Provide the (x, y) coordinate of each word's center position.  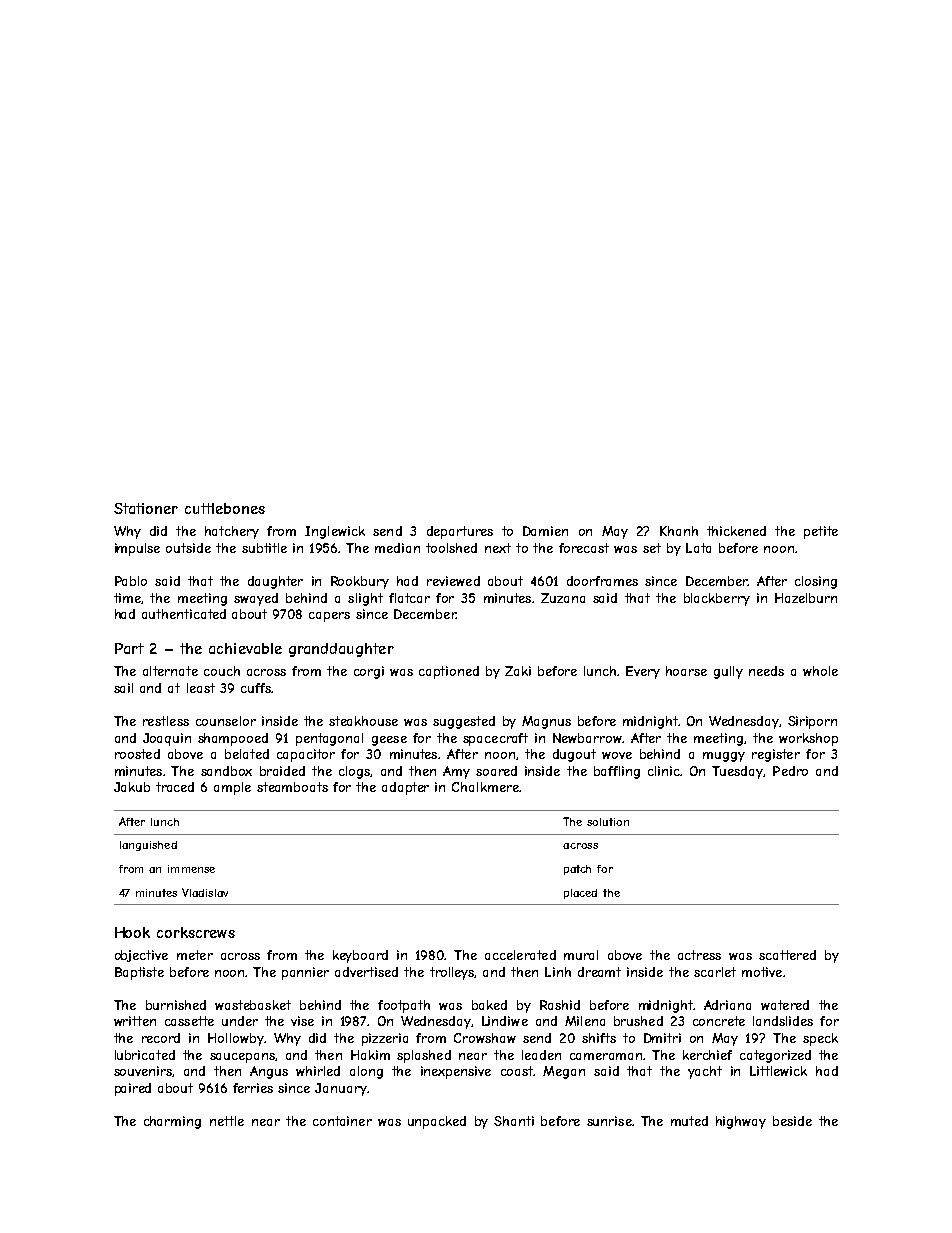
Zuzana (563, 598)
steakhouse (363, 721)
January (341, 1089)
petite (821, 532)
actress (699, 955)
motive (762, 972)
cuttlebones (225, 508)
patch (577, 870)
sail (123, 688)
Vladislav (205, 892)
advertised (366, 972)
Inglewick (335, 532)
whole (820, 671)
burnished (176, 1005)
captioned (449, 672)
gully (728, 672)
